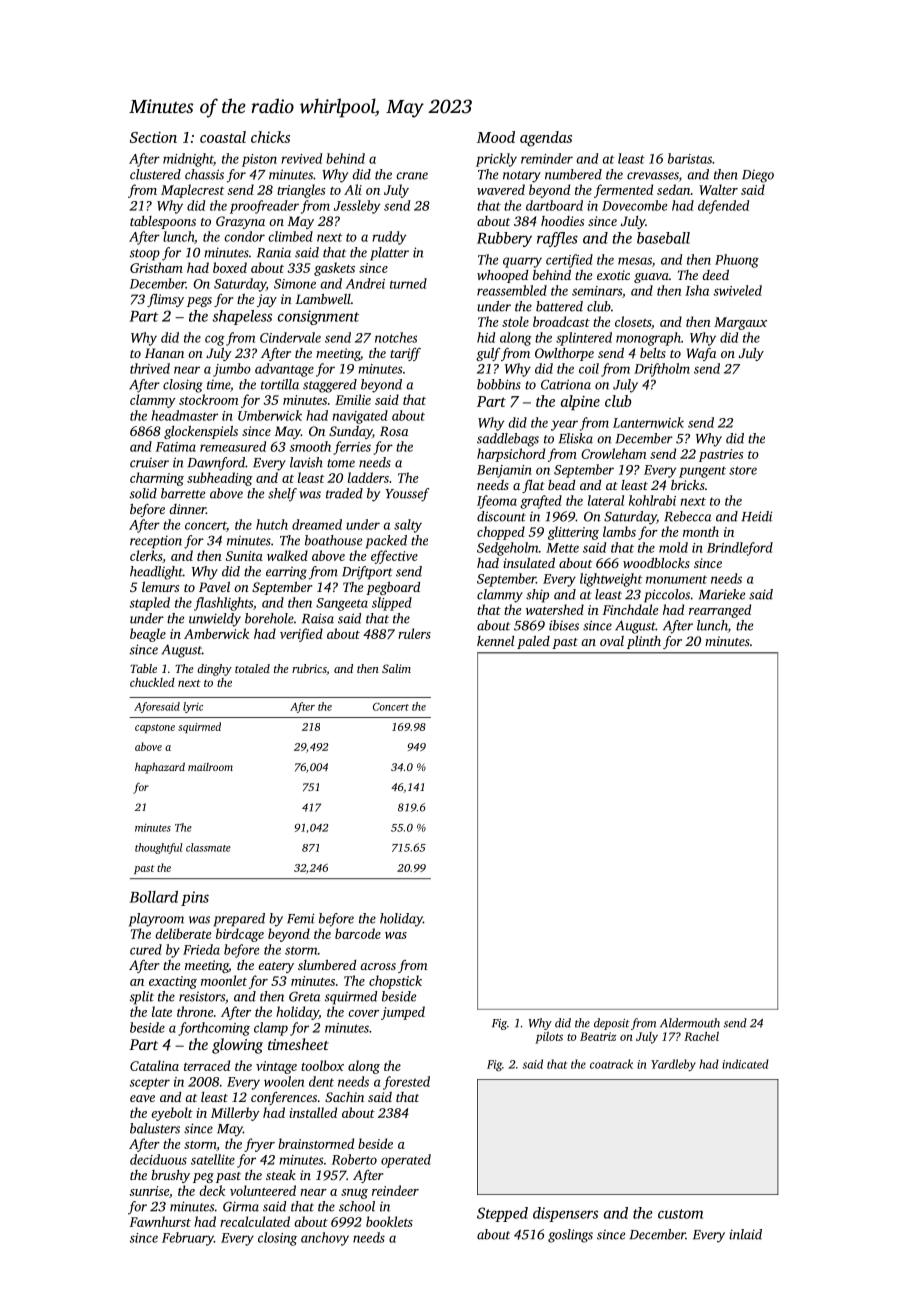  Describe the element at coordinates (499, 384) in the screenshot. I see `bobbins` at that location.
